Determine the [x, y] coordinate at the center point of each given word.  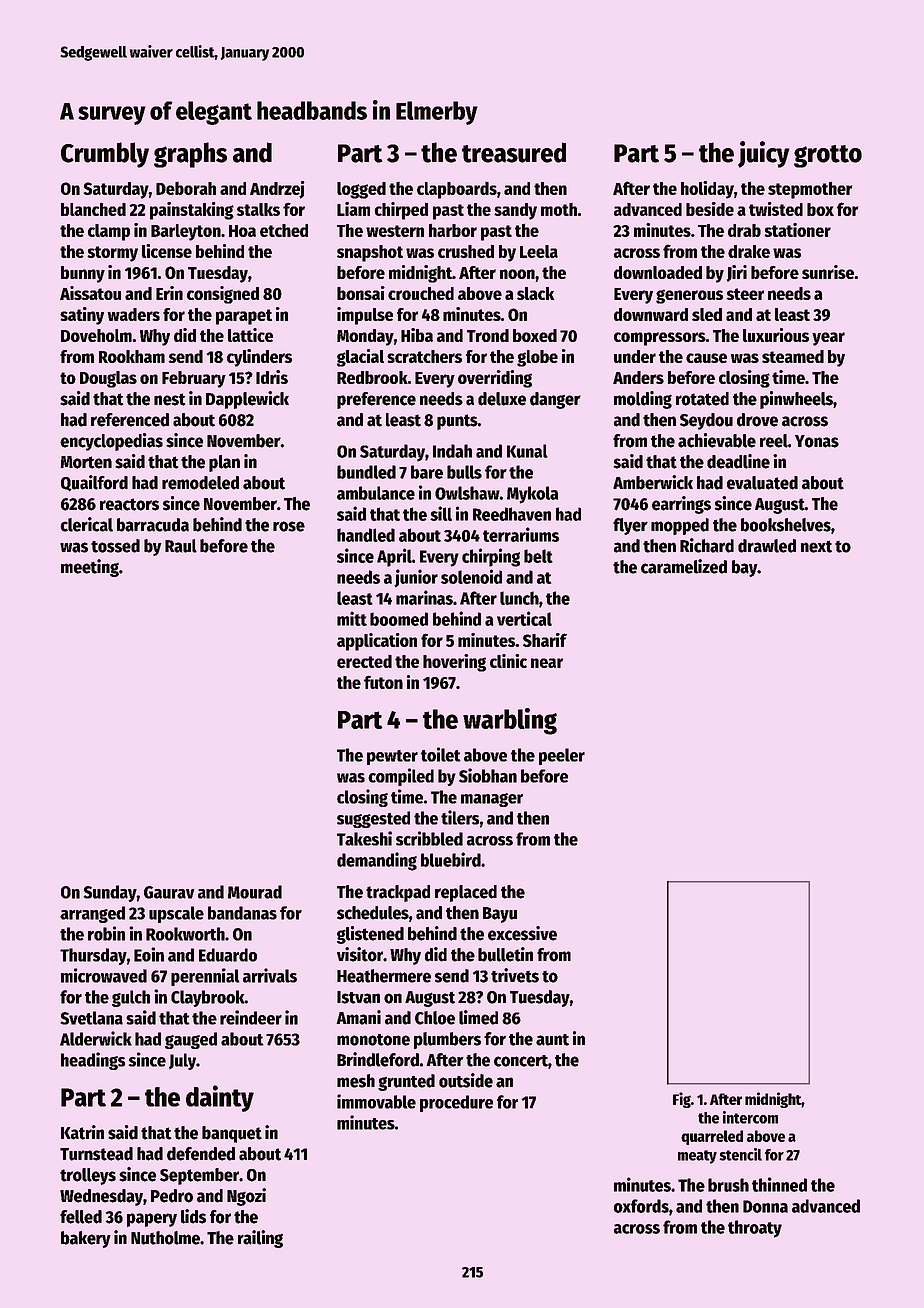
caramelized [684, 566]
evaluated [762, 483]
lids [193, 1216]
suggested [373, 819]
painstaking [192, 211]
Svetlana [91, 1018]
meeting [90, 568]
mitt [352, 618]
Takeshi [364, 838]
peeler [562, 756]
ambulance [376, 493]
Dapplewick [247, 400]
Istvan [358, 997]
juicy [763, 154]
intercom [750, 1117]
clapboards [457, 190]
